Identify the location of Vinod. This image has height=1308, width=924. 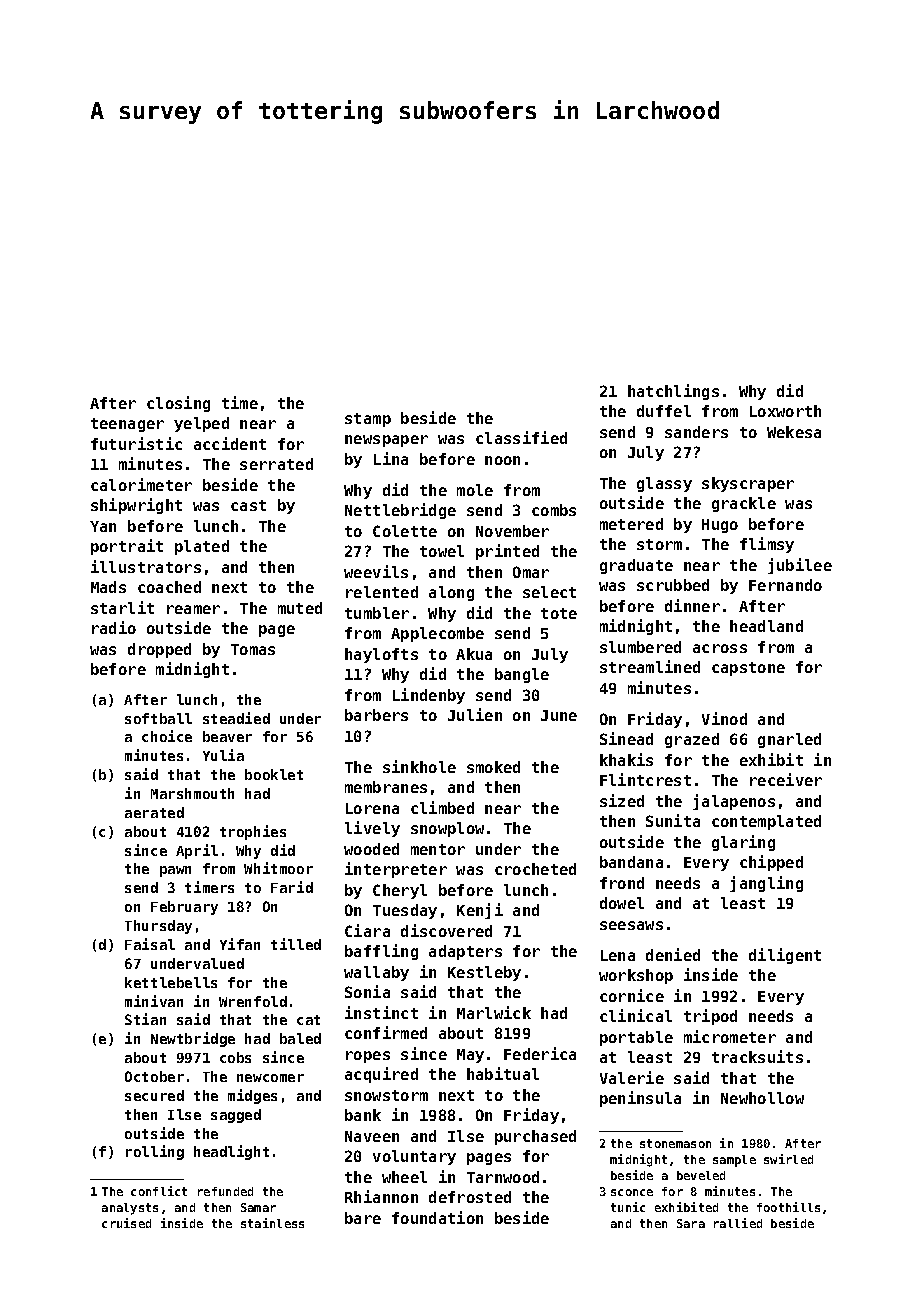
(724, 718).
